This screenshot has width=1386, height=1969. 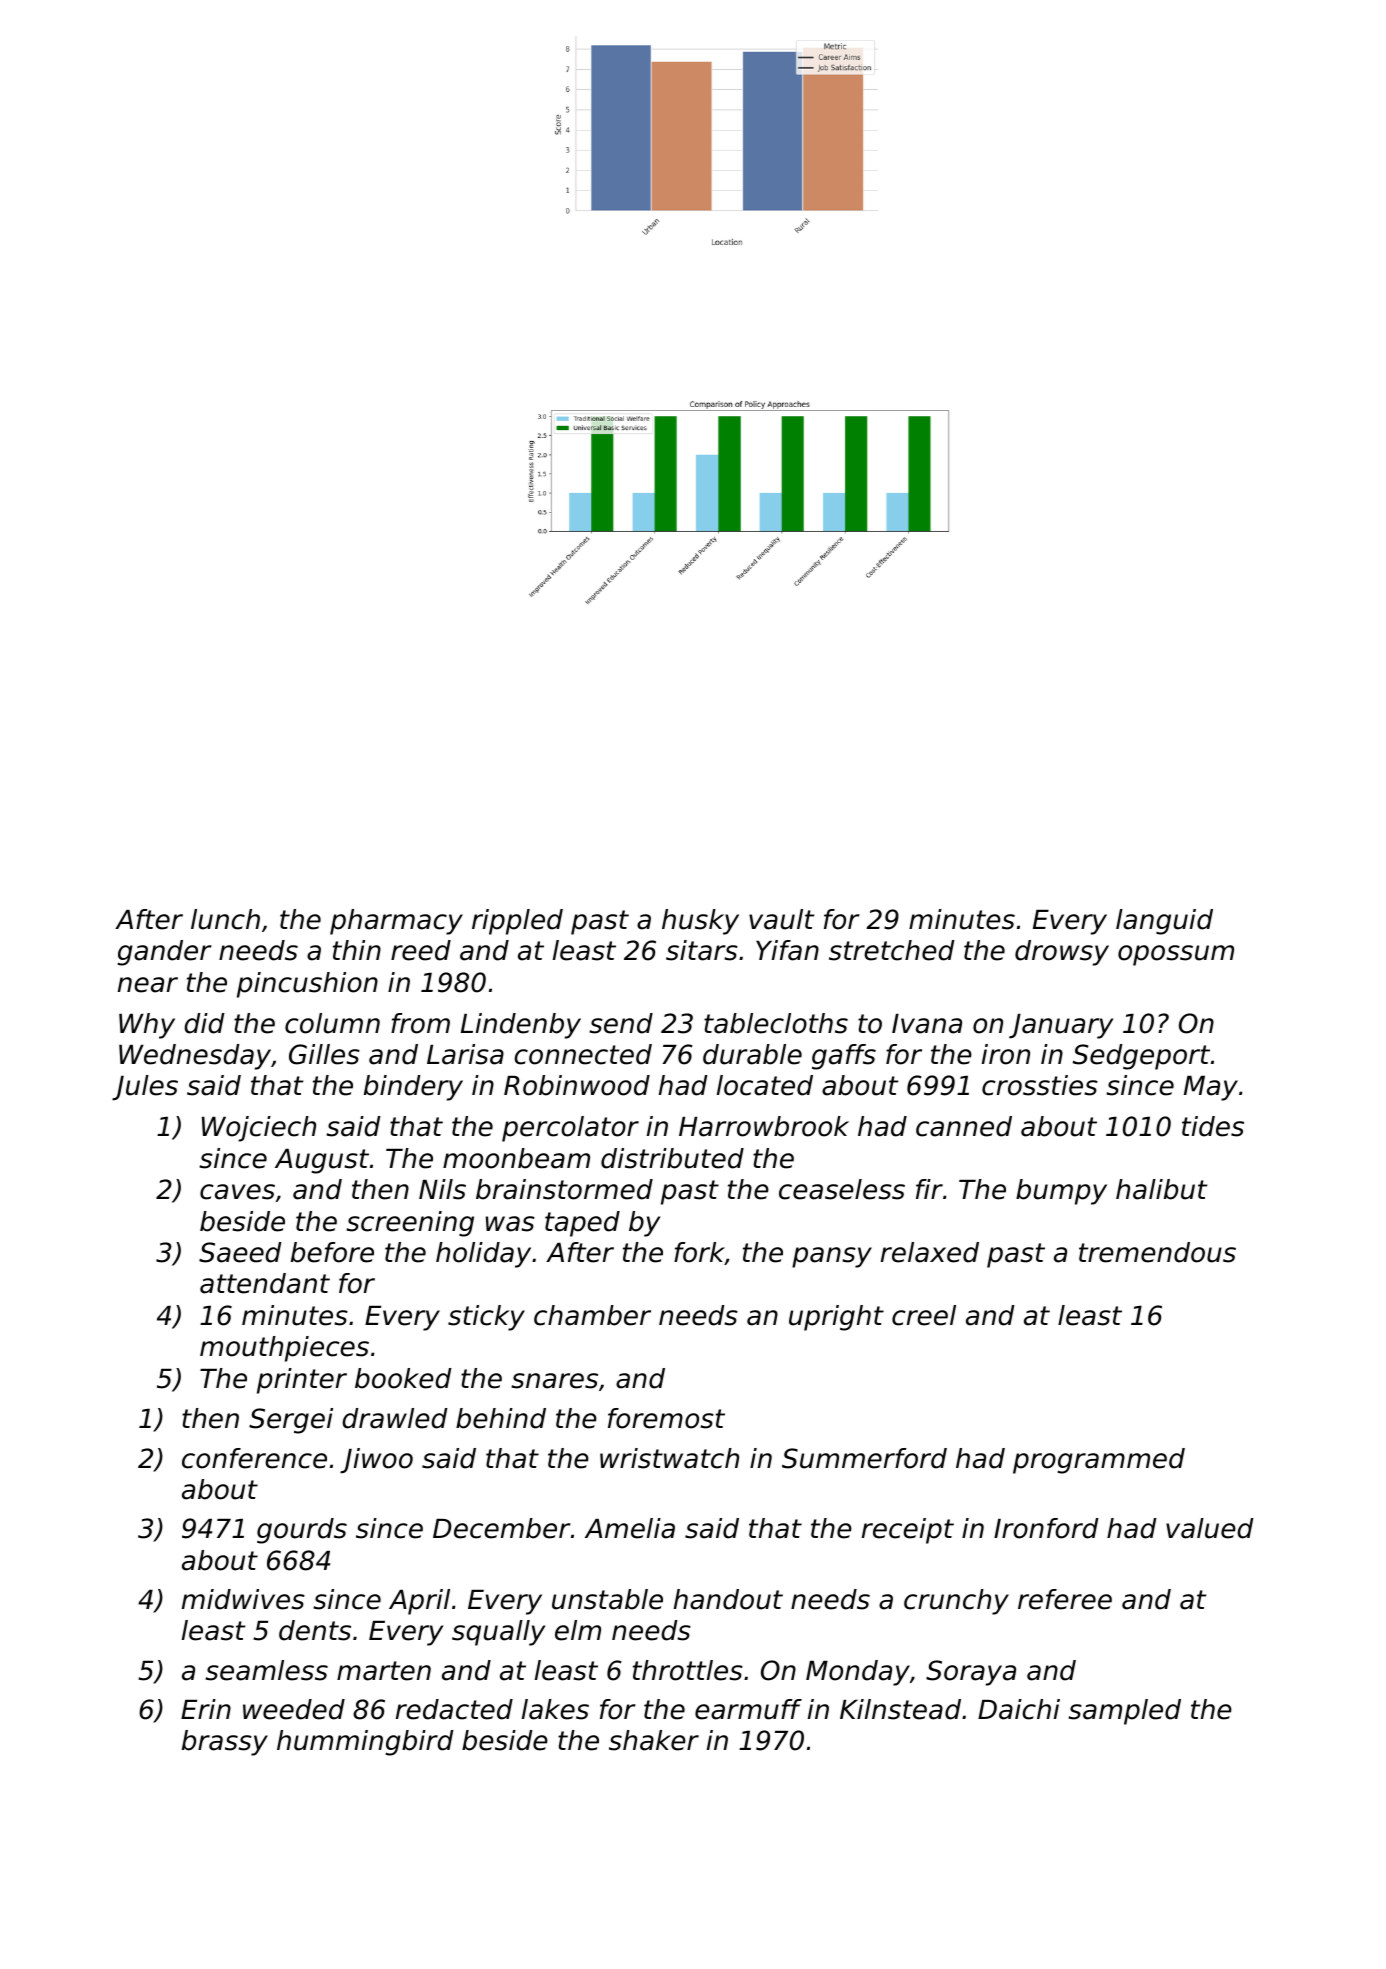 What do you see at coordinates (302, 1531) in the screenshot?
I see `gourds` at bounding box center [302, 1531].
